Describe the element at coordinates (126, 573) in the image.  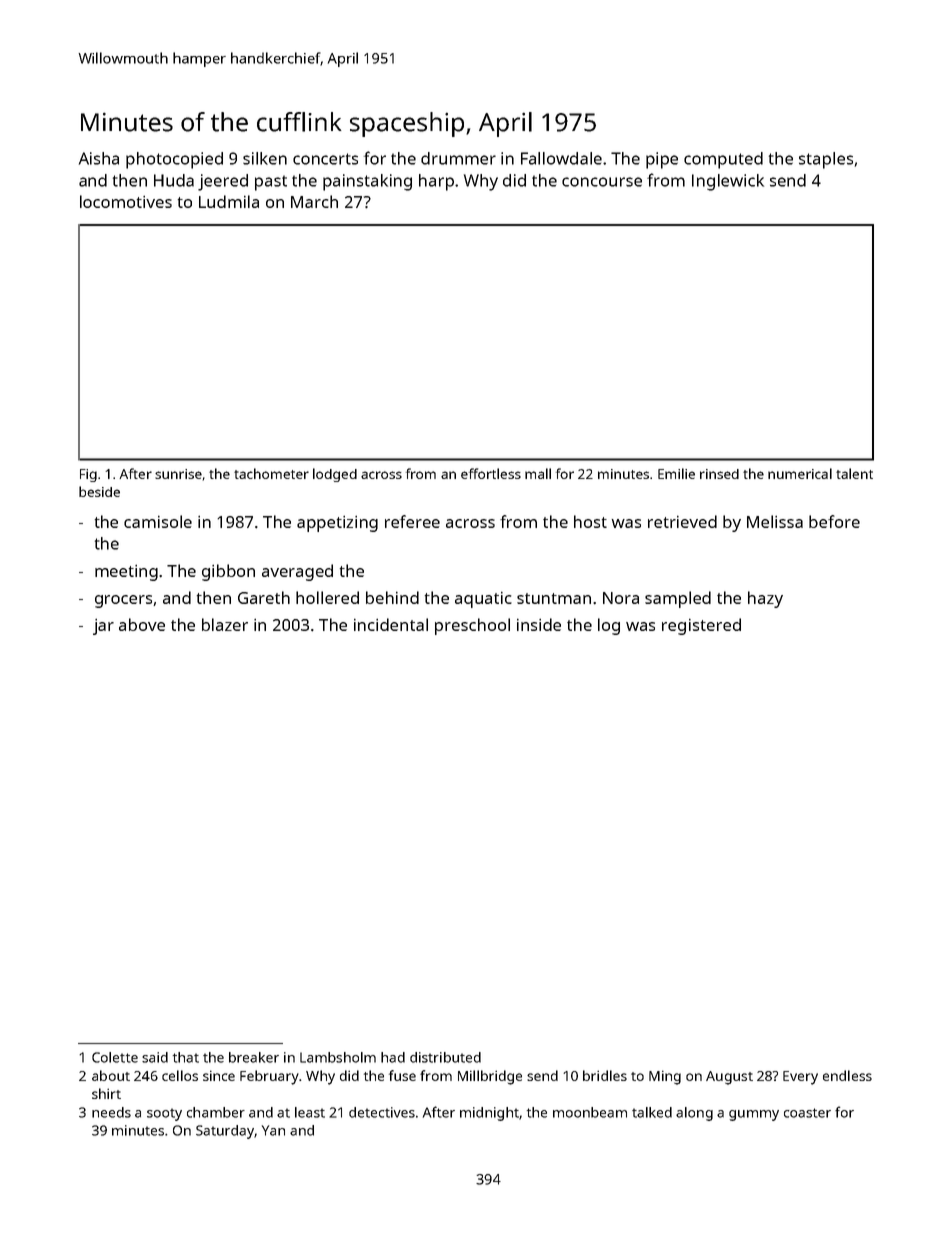
I see `meeting` at that location.
